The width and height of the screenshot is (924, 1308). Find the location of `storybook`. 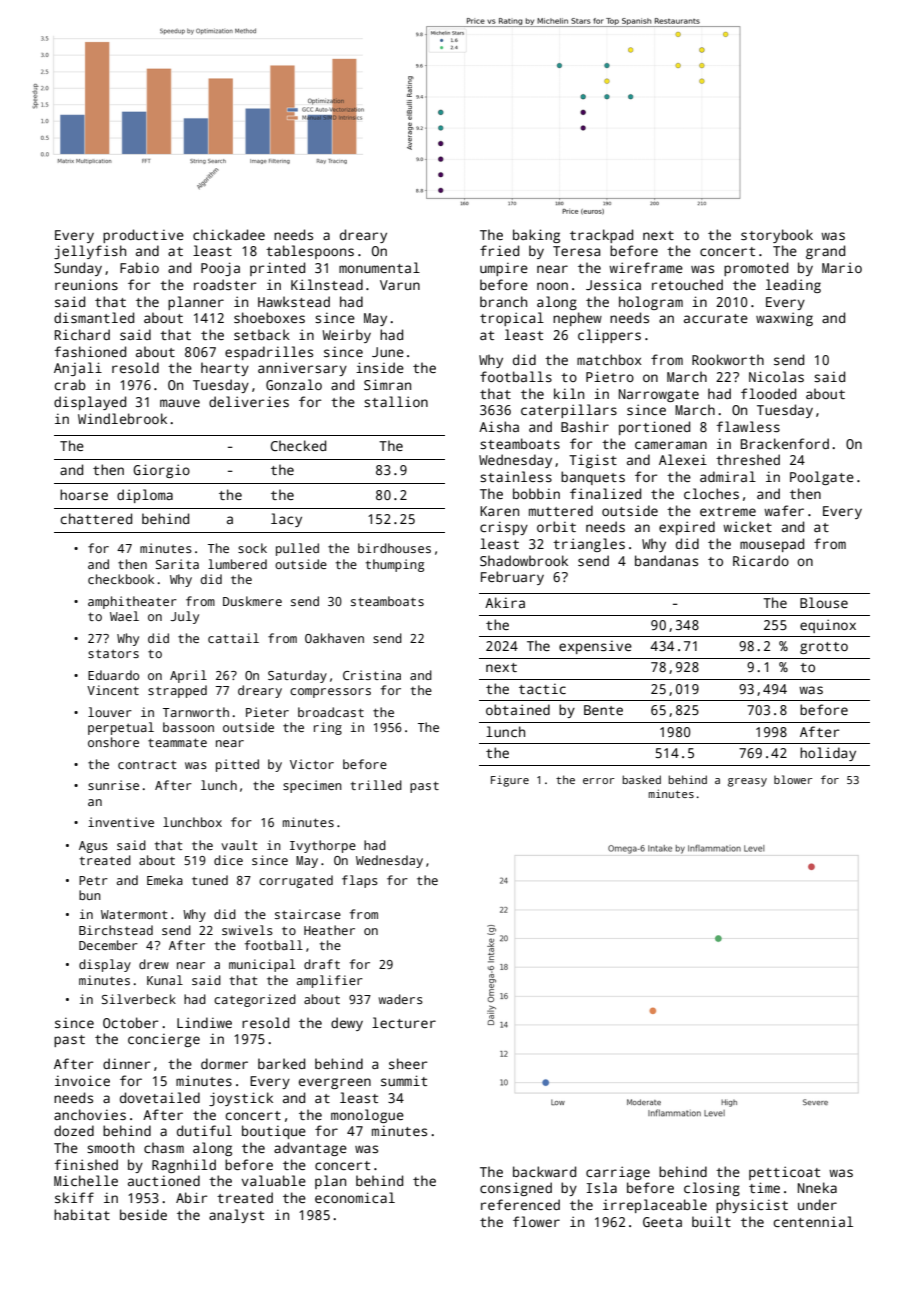

storybook is located at coordinates (777, 236).
